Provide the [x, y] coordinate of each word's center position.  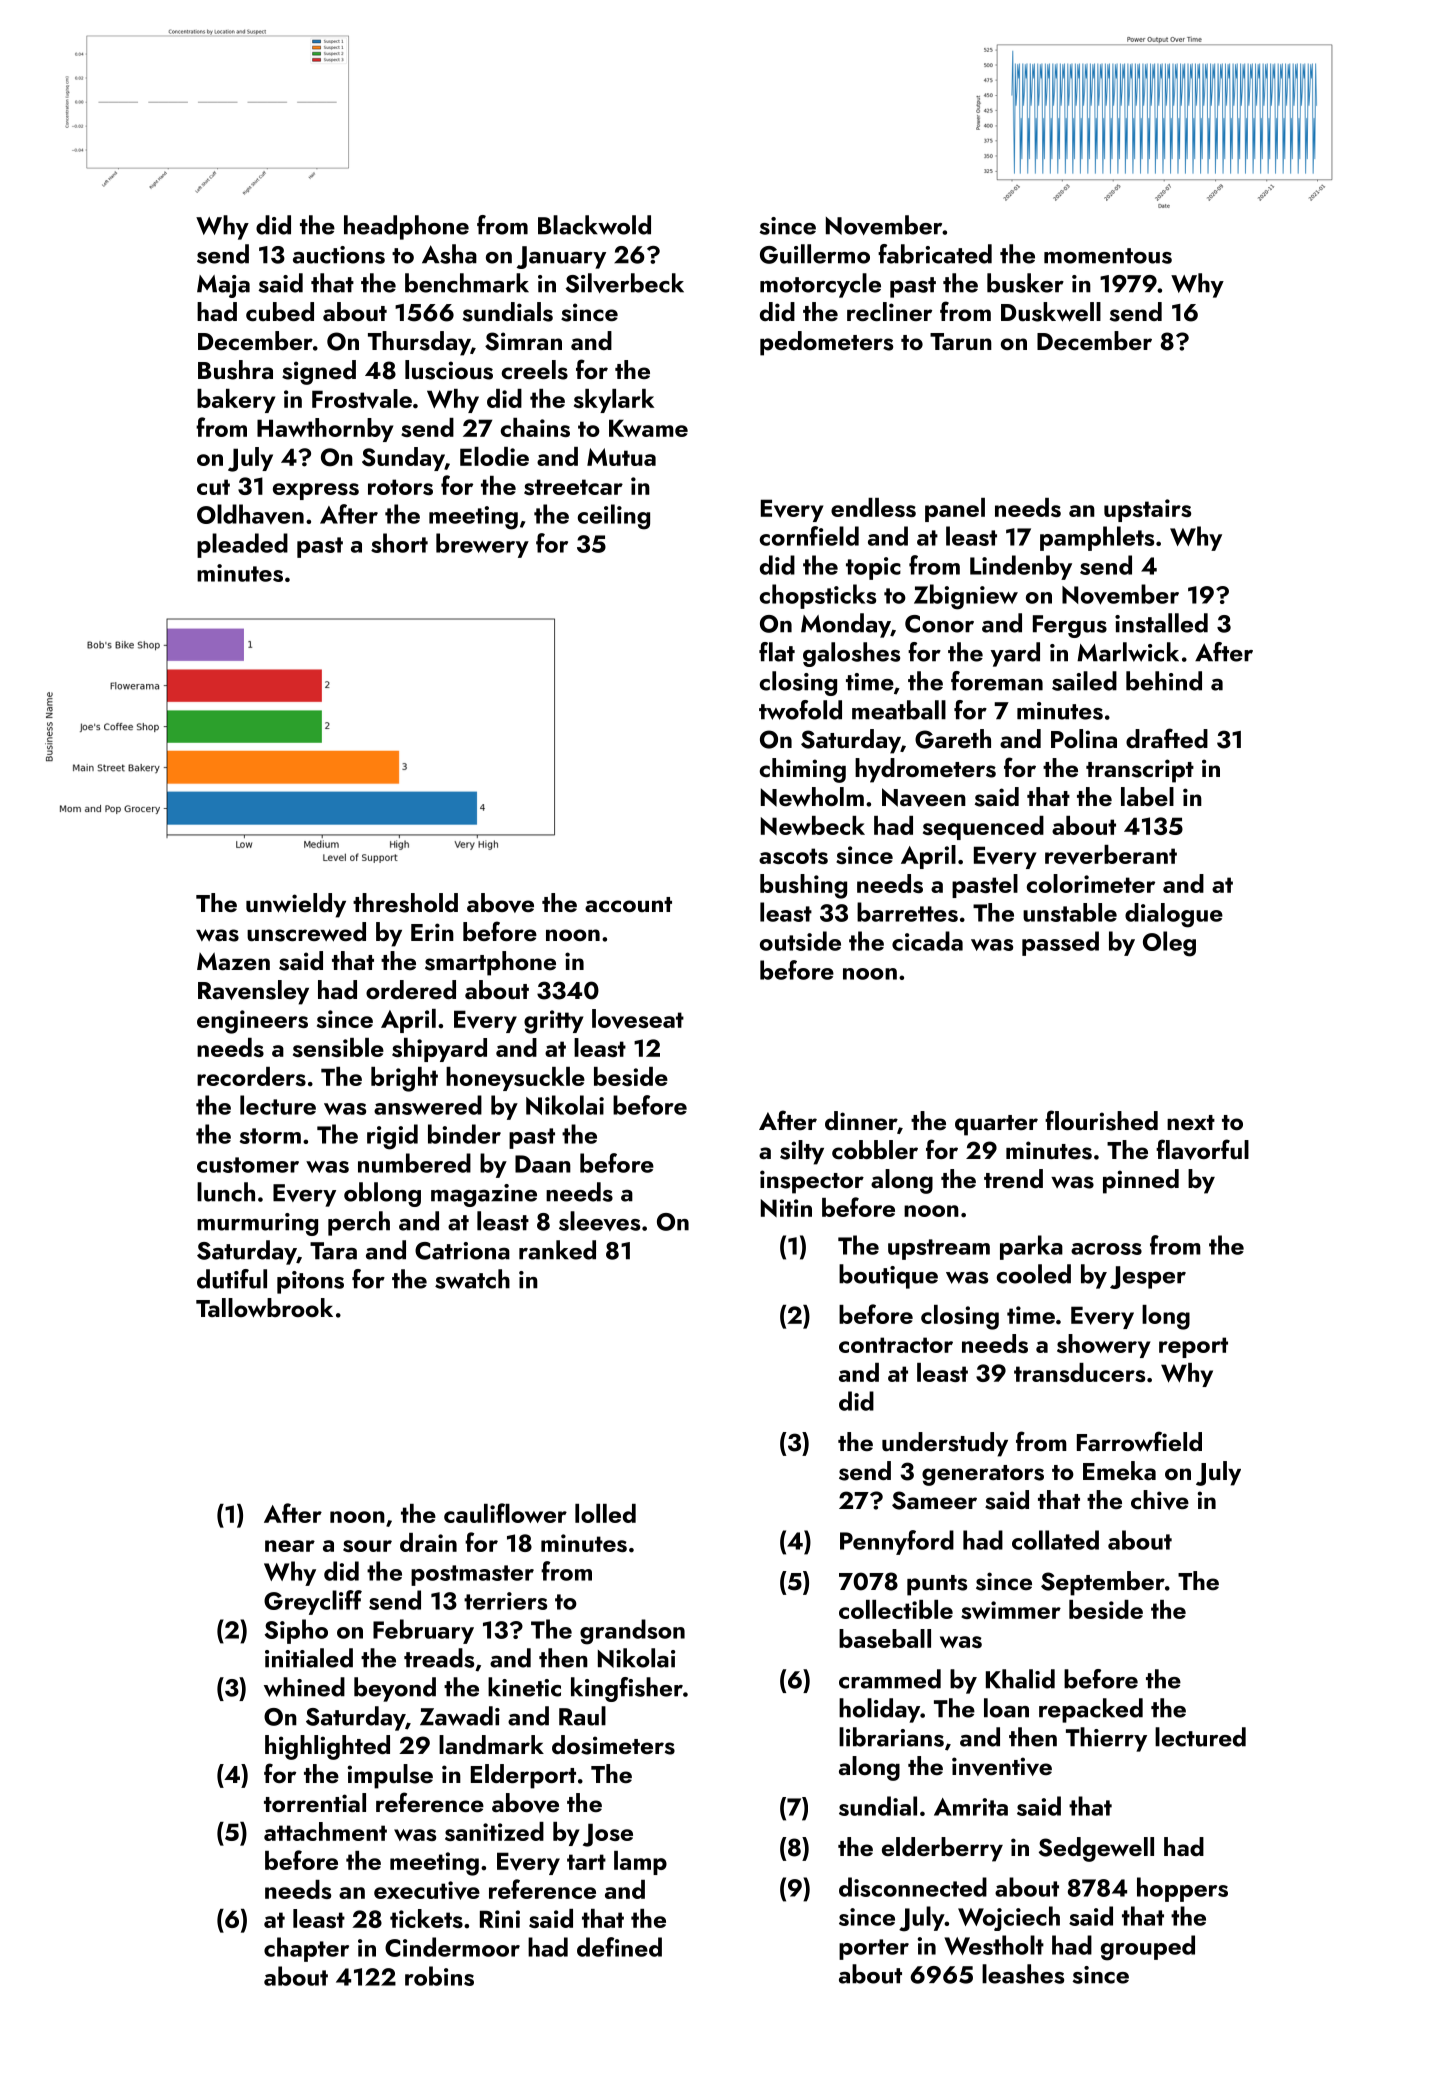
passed [1060, 943]
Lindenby [1021, 567]
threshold [405, 903]
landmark [491, 1744]
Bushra [235, 370]
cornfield [809, 536]
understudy [945, 1444]
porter [874, 1949]
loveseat [638, 1019]
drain [428, 1542]
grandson [632, 1632]
